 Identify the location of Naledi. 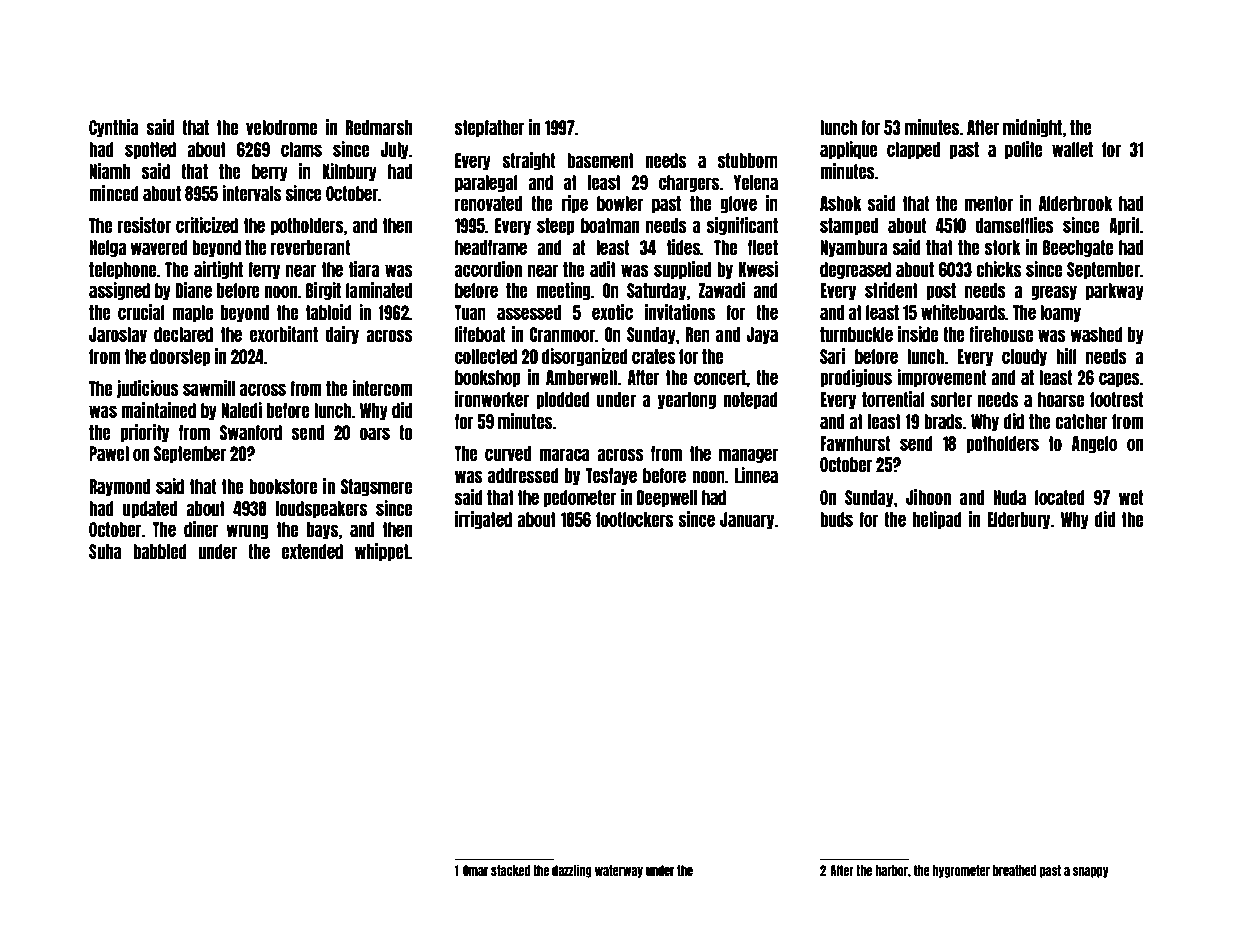
(241, 410).
